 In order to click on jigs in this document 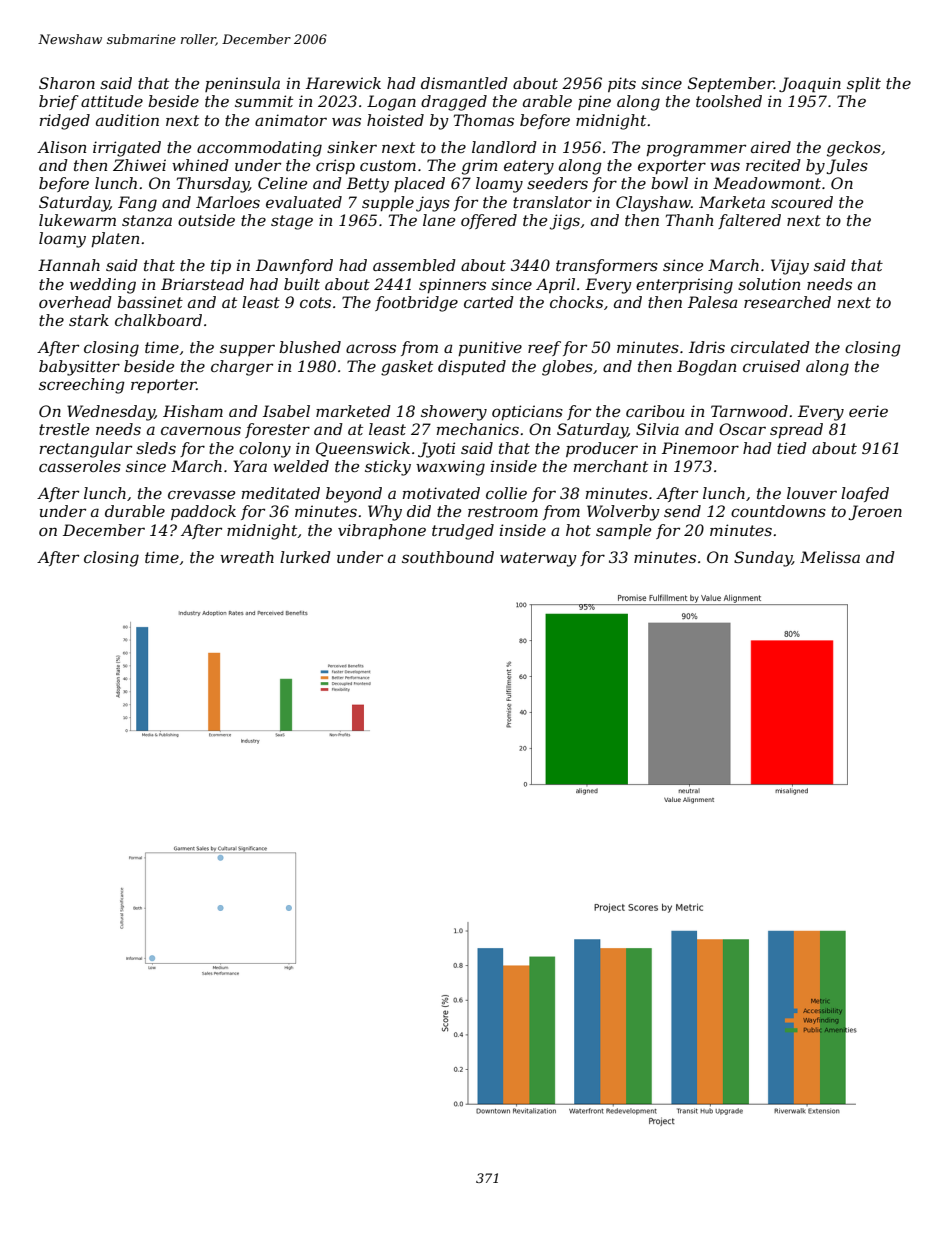, I will do `click(565, 222)`.
